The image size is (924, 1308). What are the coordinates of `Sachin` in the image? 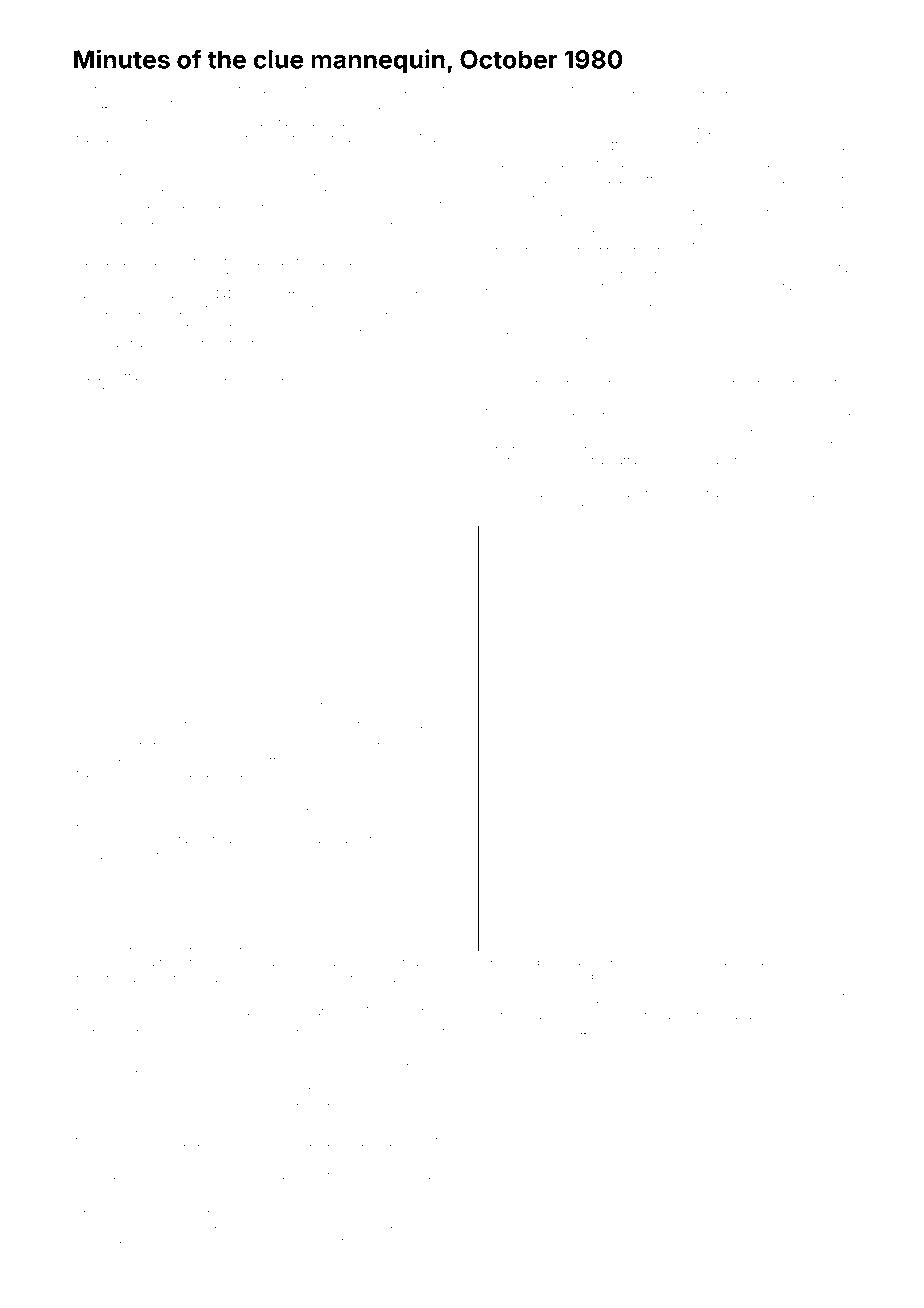 It's located at (108, 855).
